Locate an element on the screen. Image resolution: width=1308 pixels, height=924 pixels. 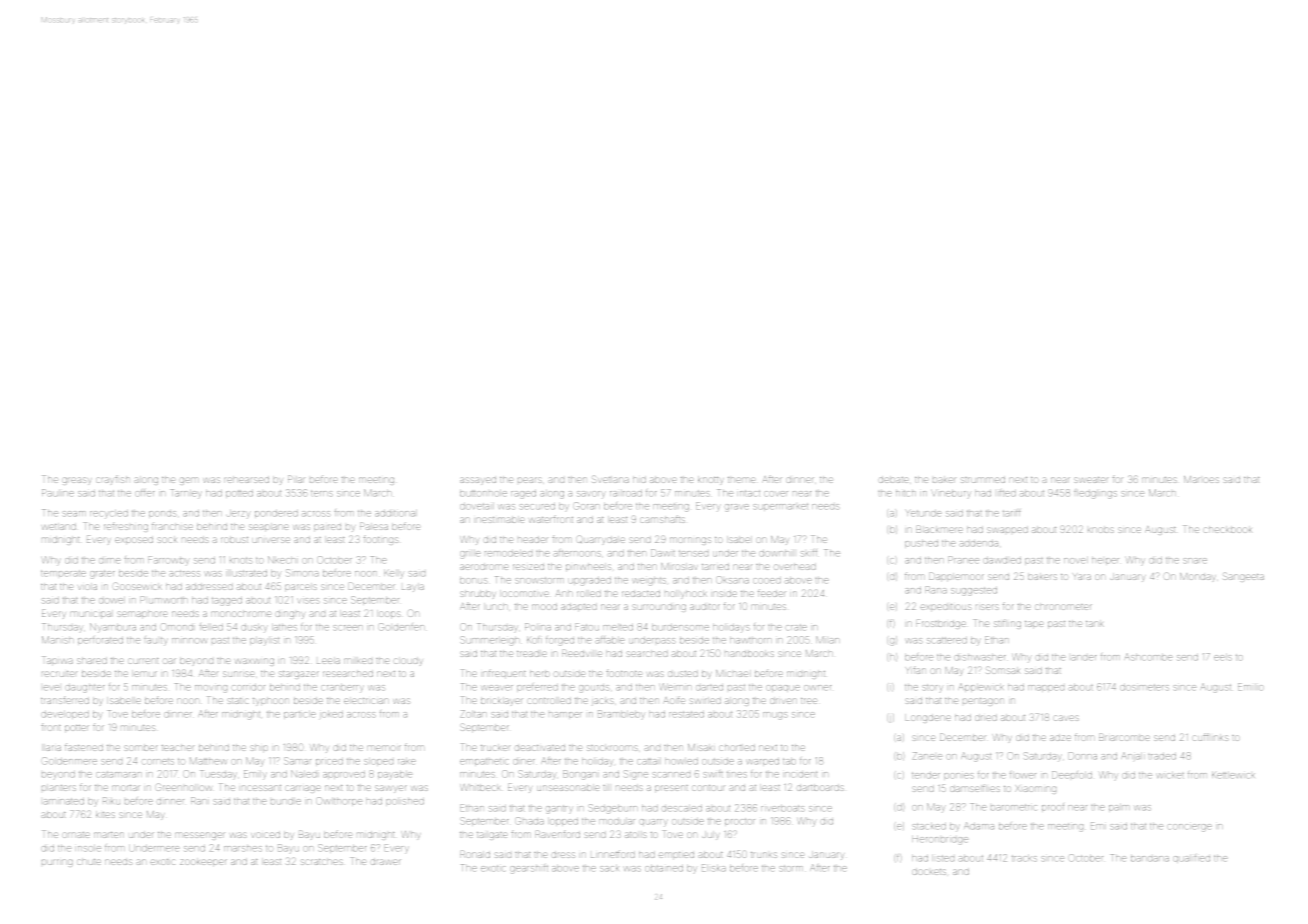
Emilio is located at coordinates (1250, 686).
